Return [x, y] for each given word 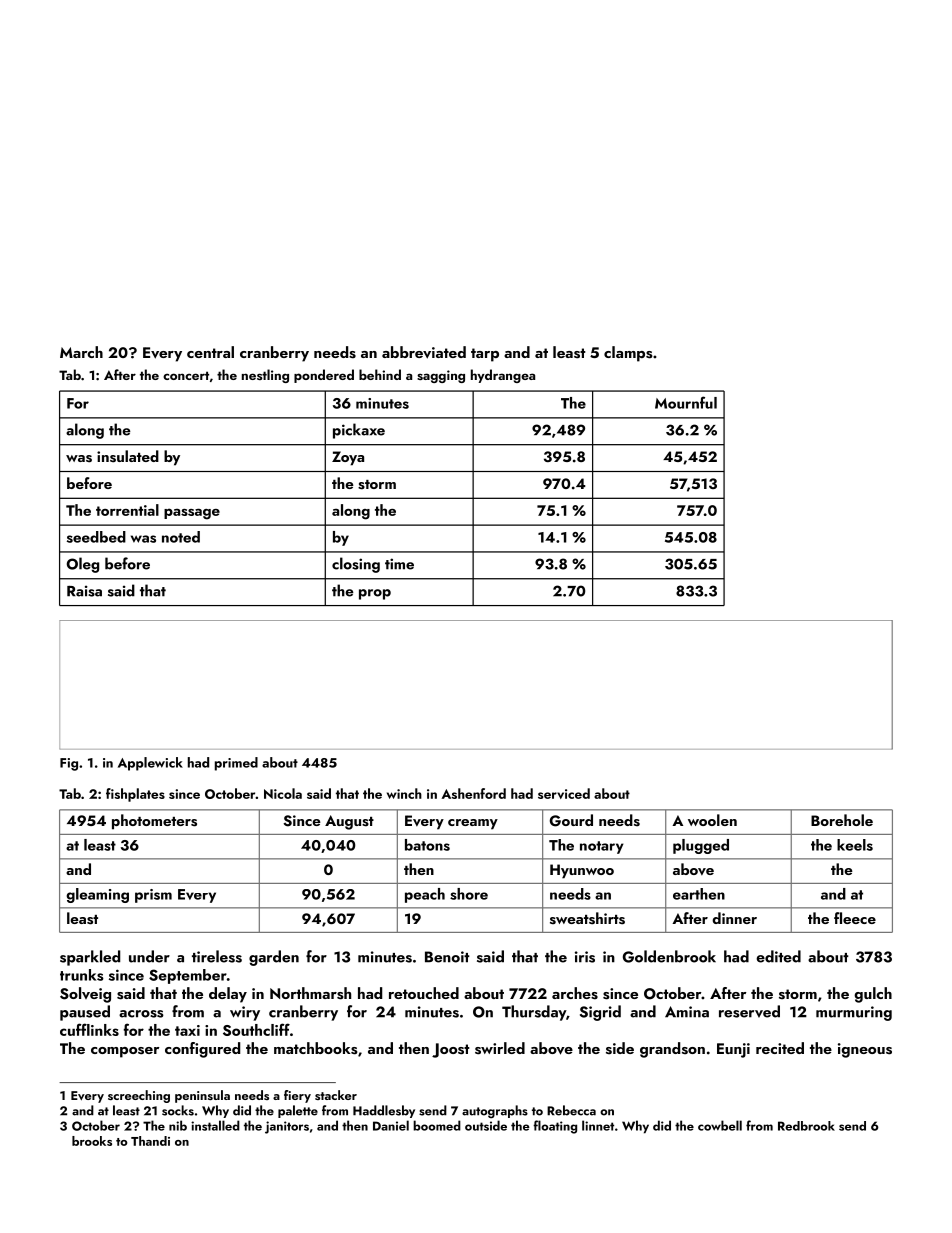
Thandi [150, 1141]
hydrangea [503, 376]
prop [375, 594]
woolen [712, 820]
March [81, 352]
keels [855, 845]
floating [555, 1127]
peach [425, 895]
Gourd [571, 820]
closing [356, 565]
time [399, 564]
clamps [628, 354]
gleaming [98, 895]
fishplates [135, 795]
